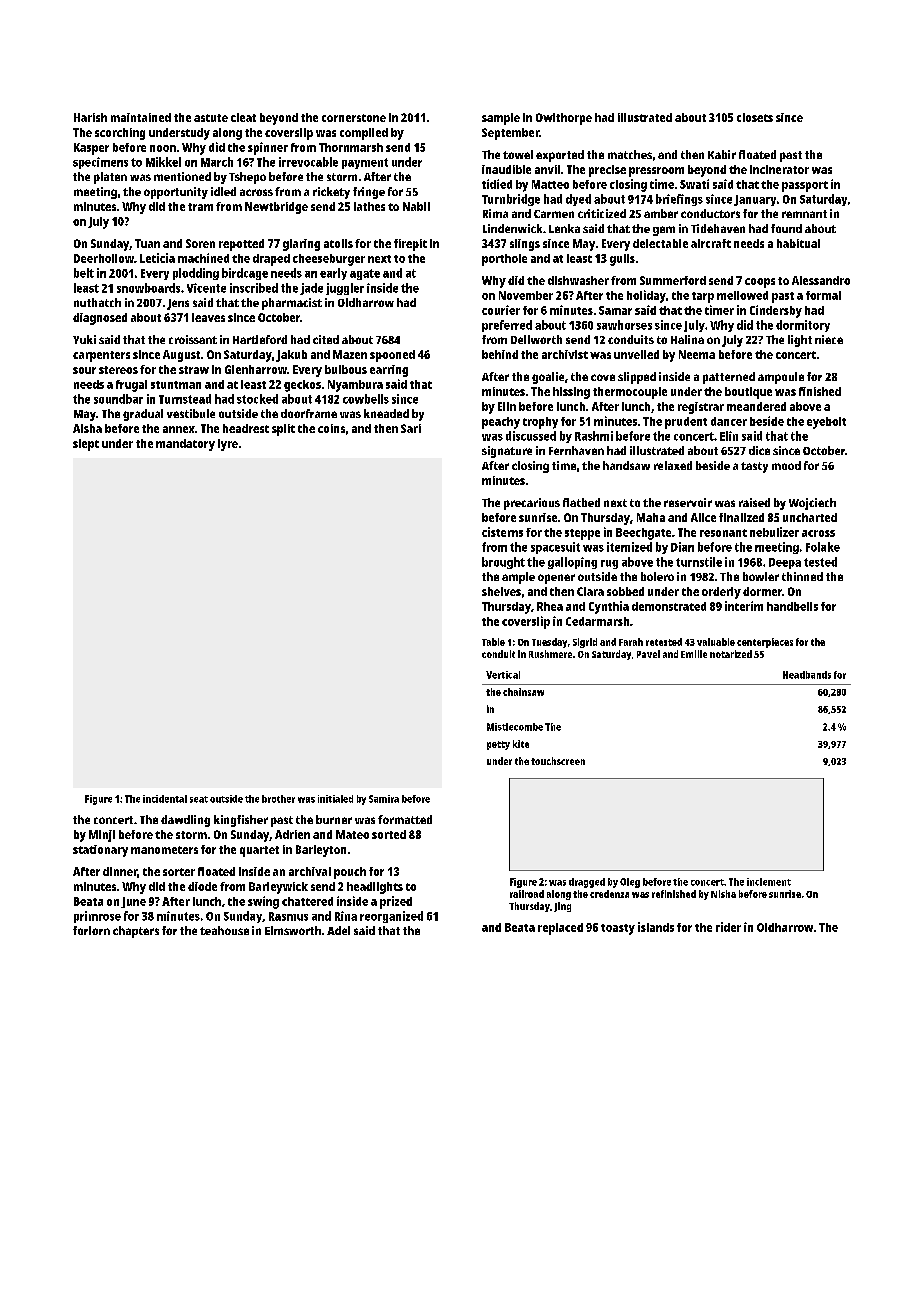 The image size is (924, 1308). I want to click on railroad, so click(527, 894).
